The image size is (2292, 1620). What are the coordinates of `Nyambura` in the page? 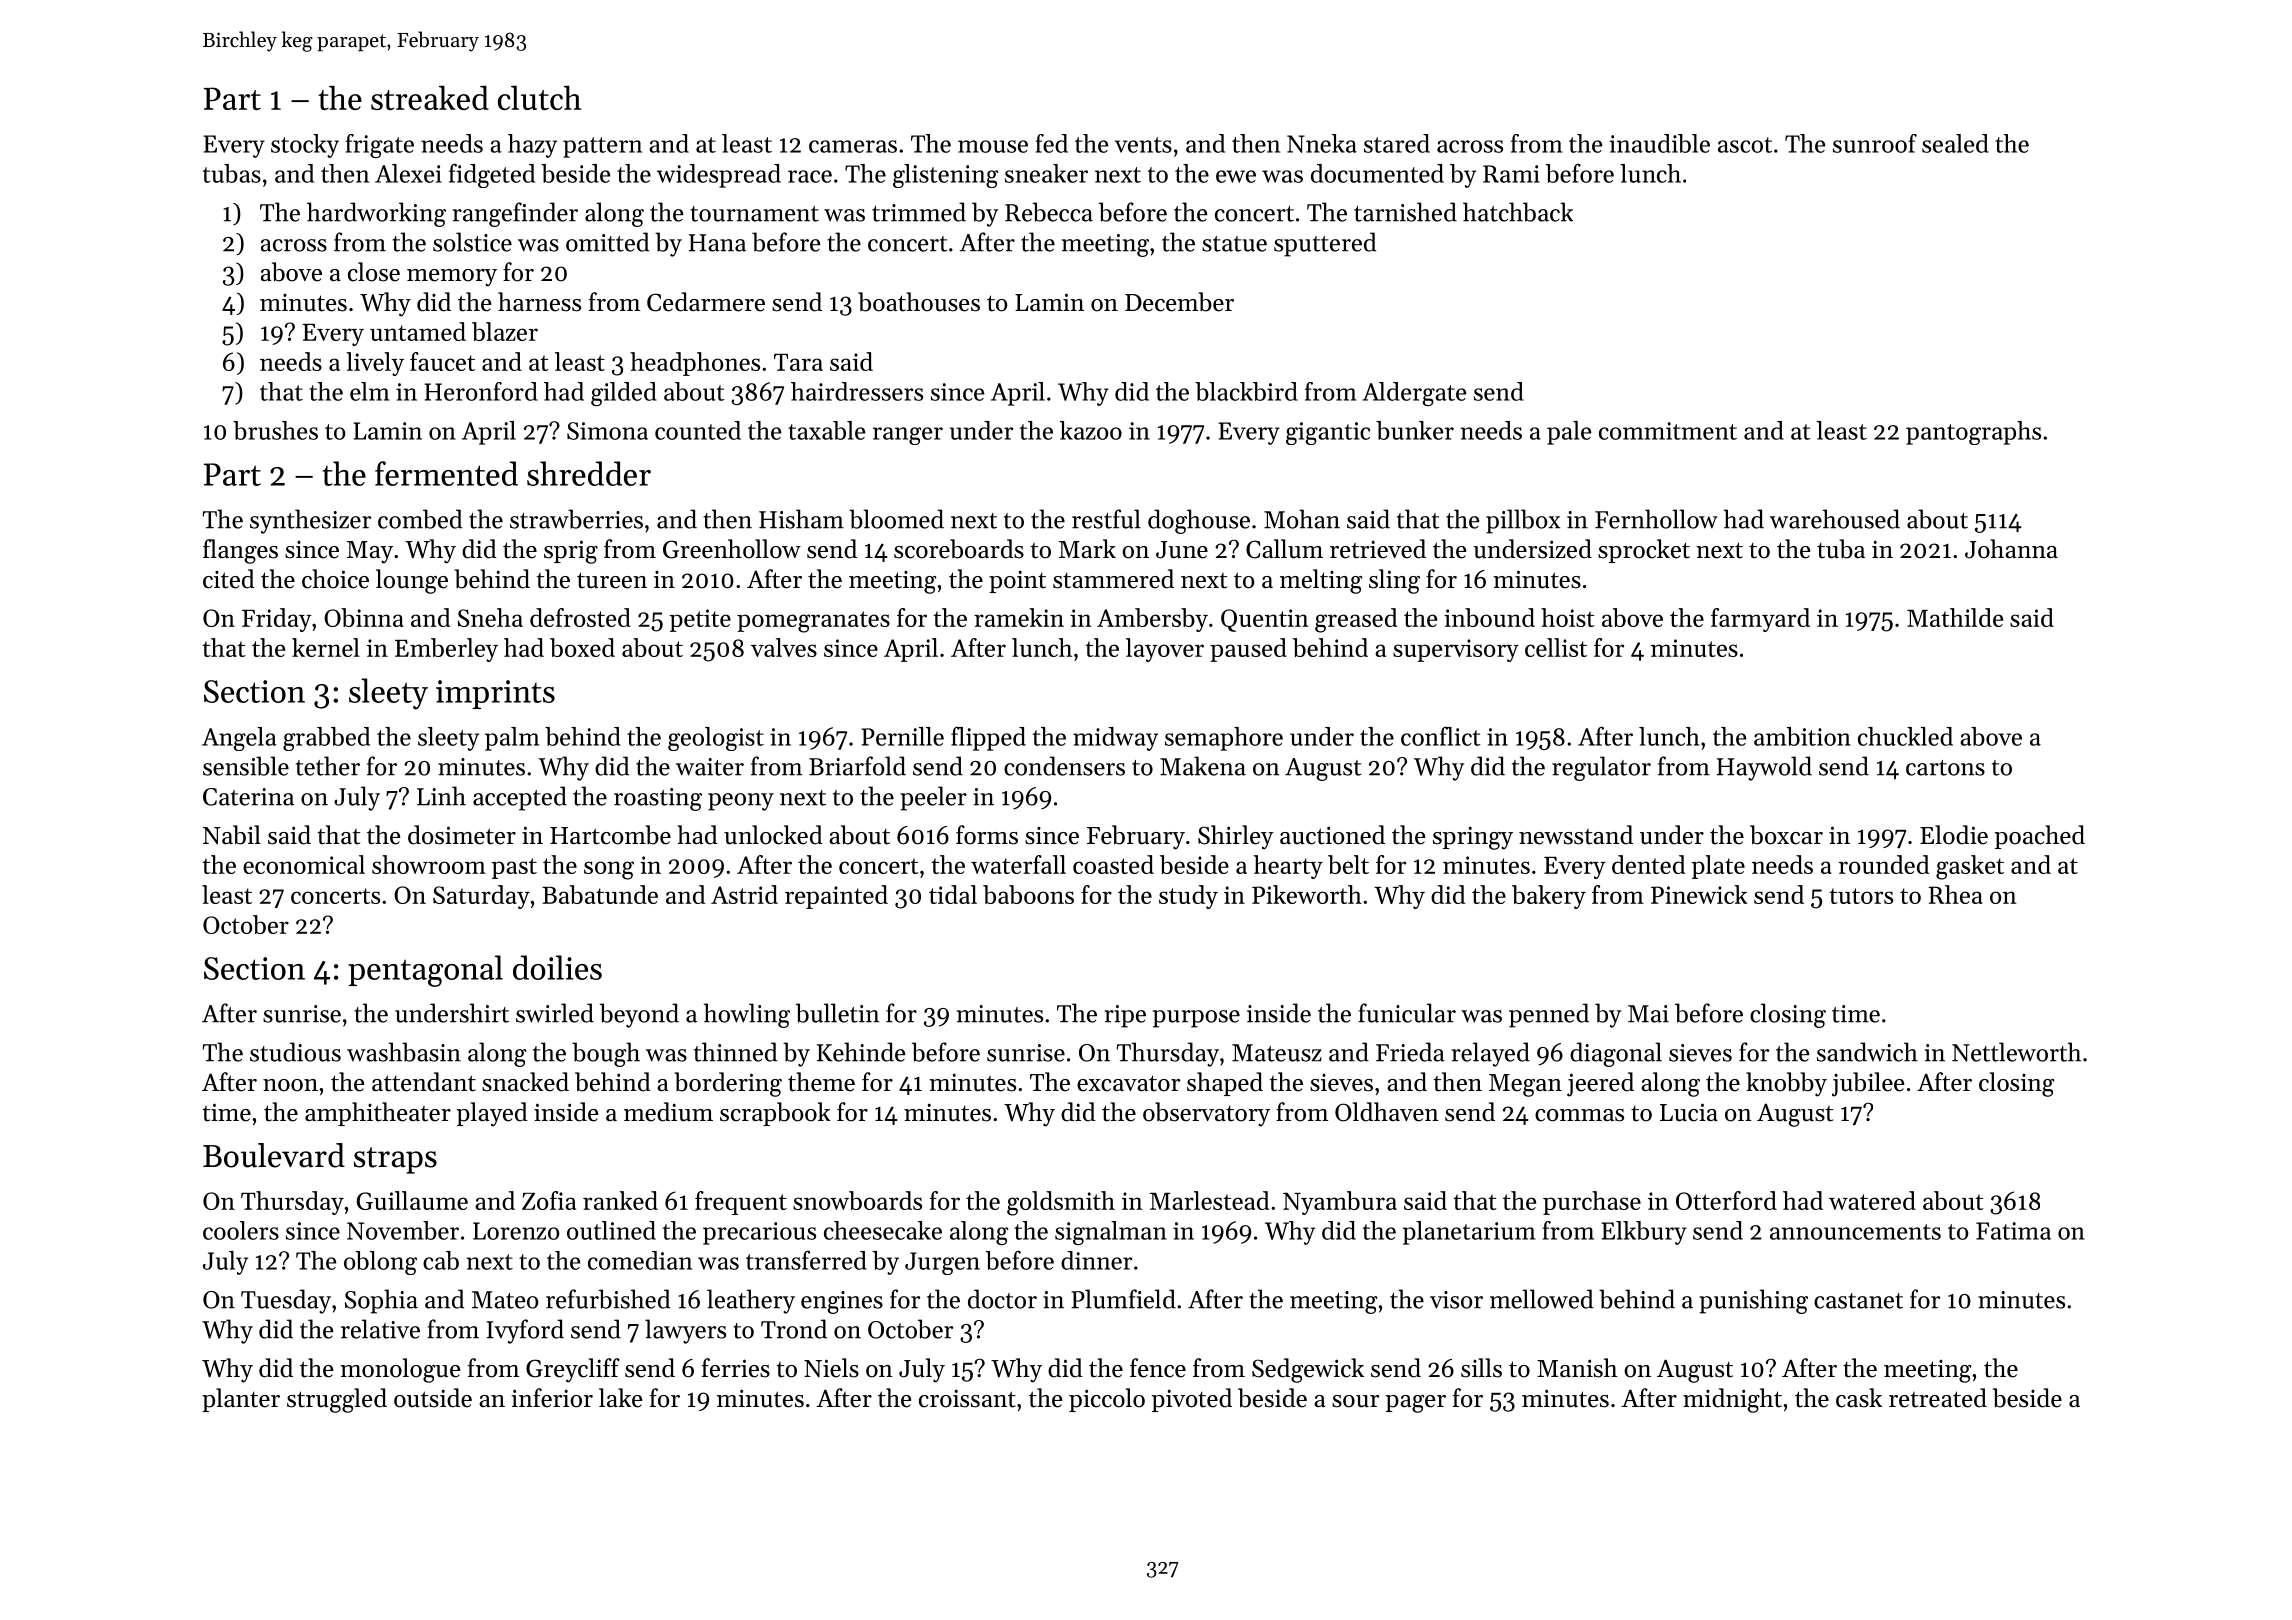 It's located at (1340, 1203).
